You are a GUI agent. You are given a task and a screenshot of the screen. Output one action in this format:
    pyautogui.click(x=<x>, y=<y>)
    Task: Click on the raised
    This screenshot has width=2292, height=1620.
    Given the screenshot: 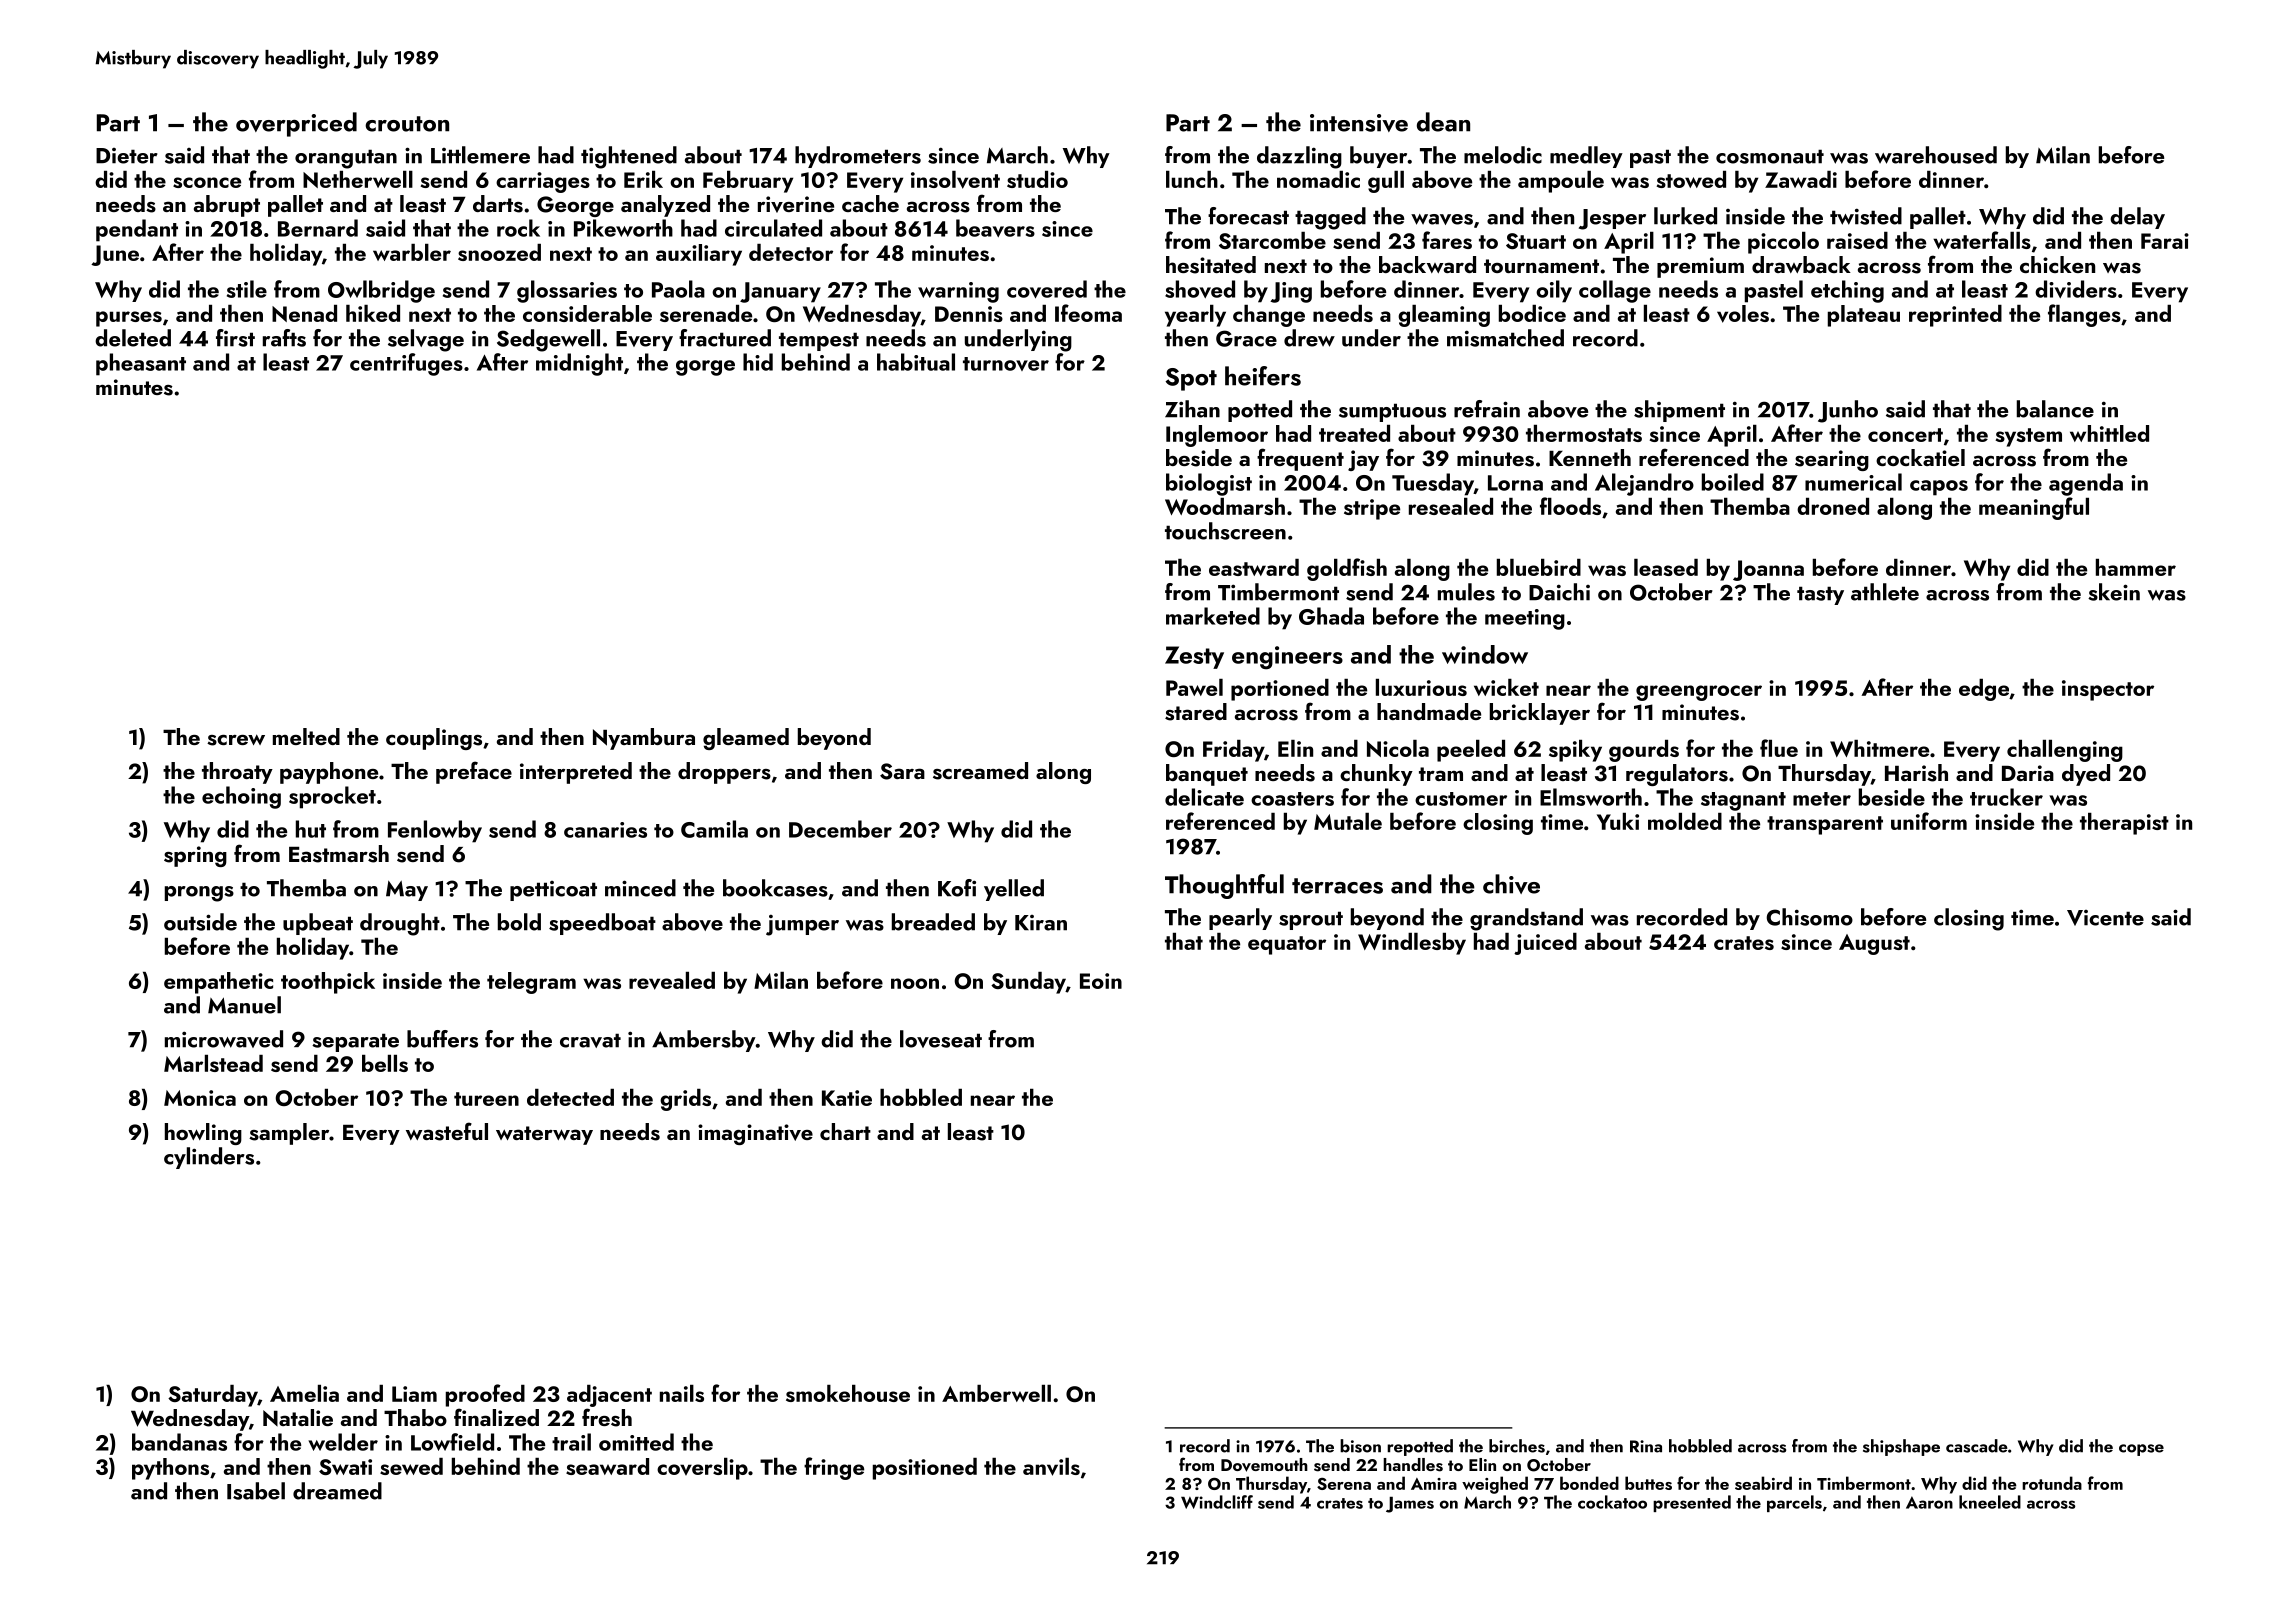 What is the action you would take?
    pyautogui.click(x=1857, y=240)
